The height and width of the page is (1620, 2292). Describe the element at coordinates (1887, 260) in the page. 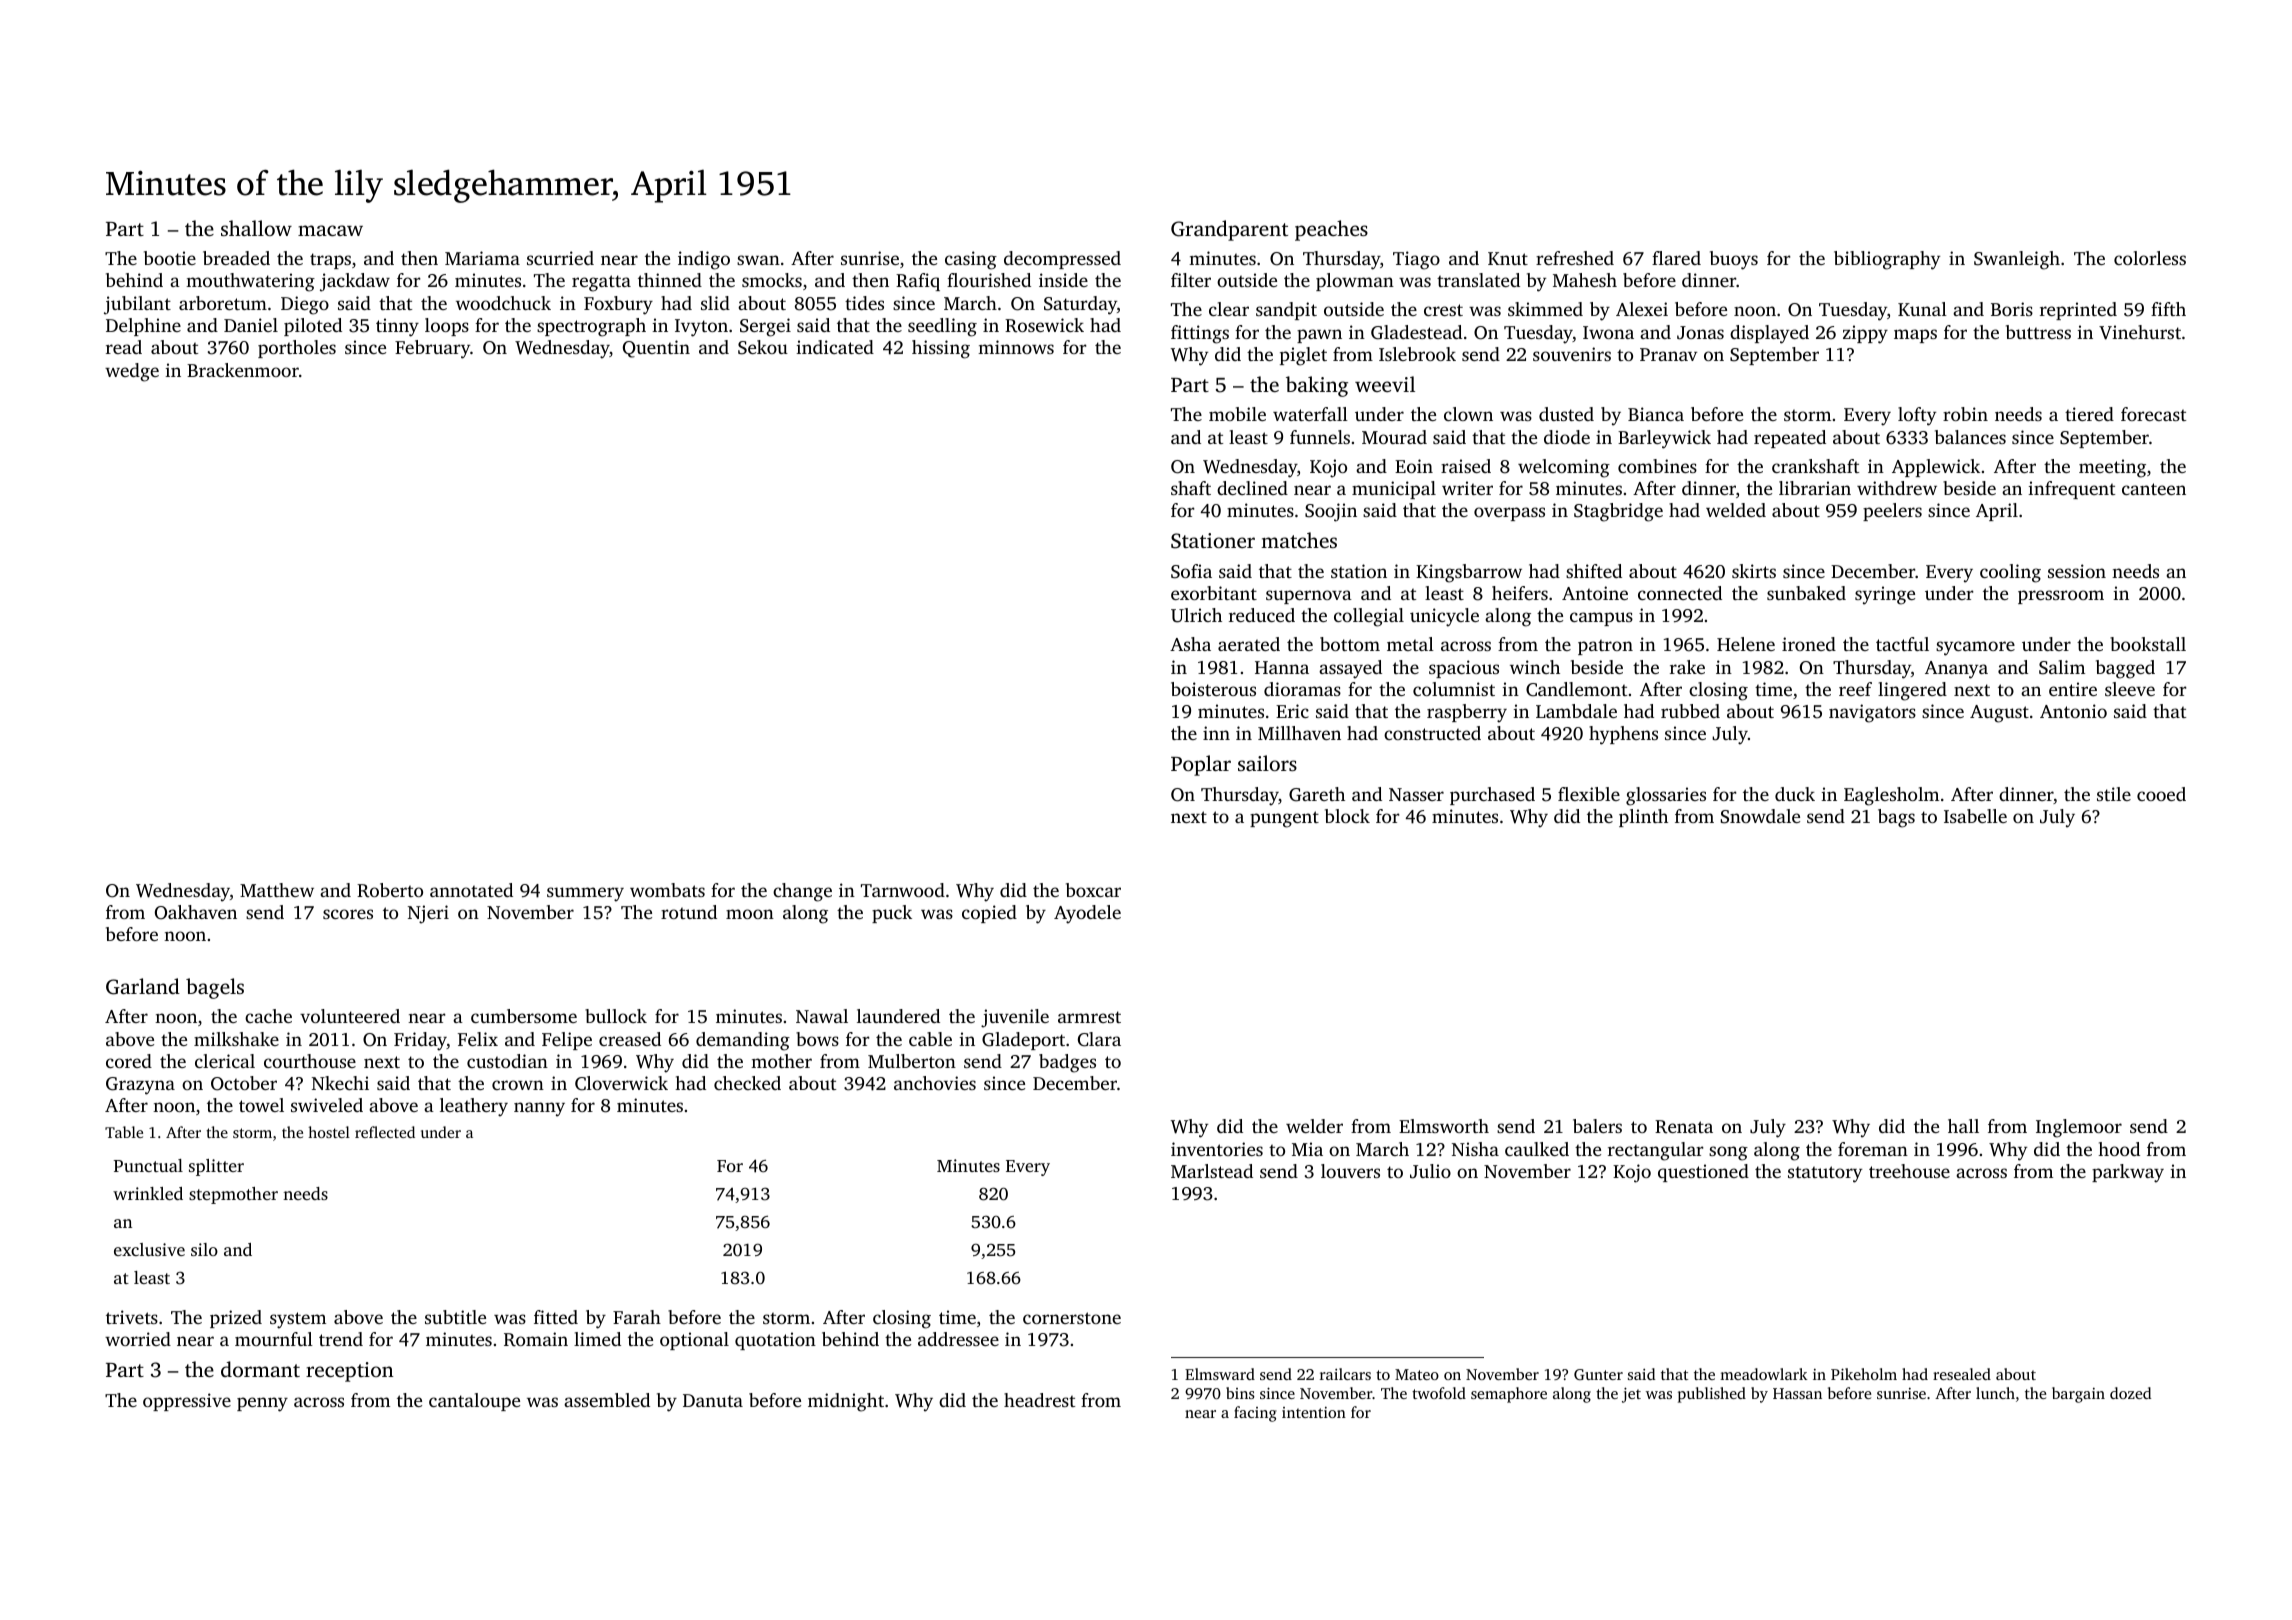

I see `bibliography` at that location.
